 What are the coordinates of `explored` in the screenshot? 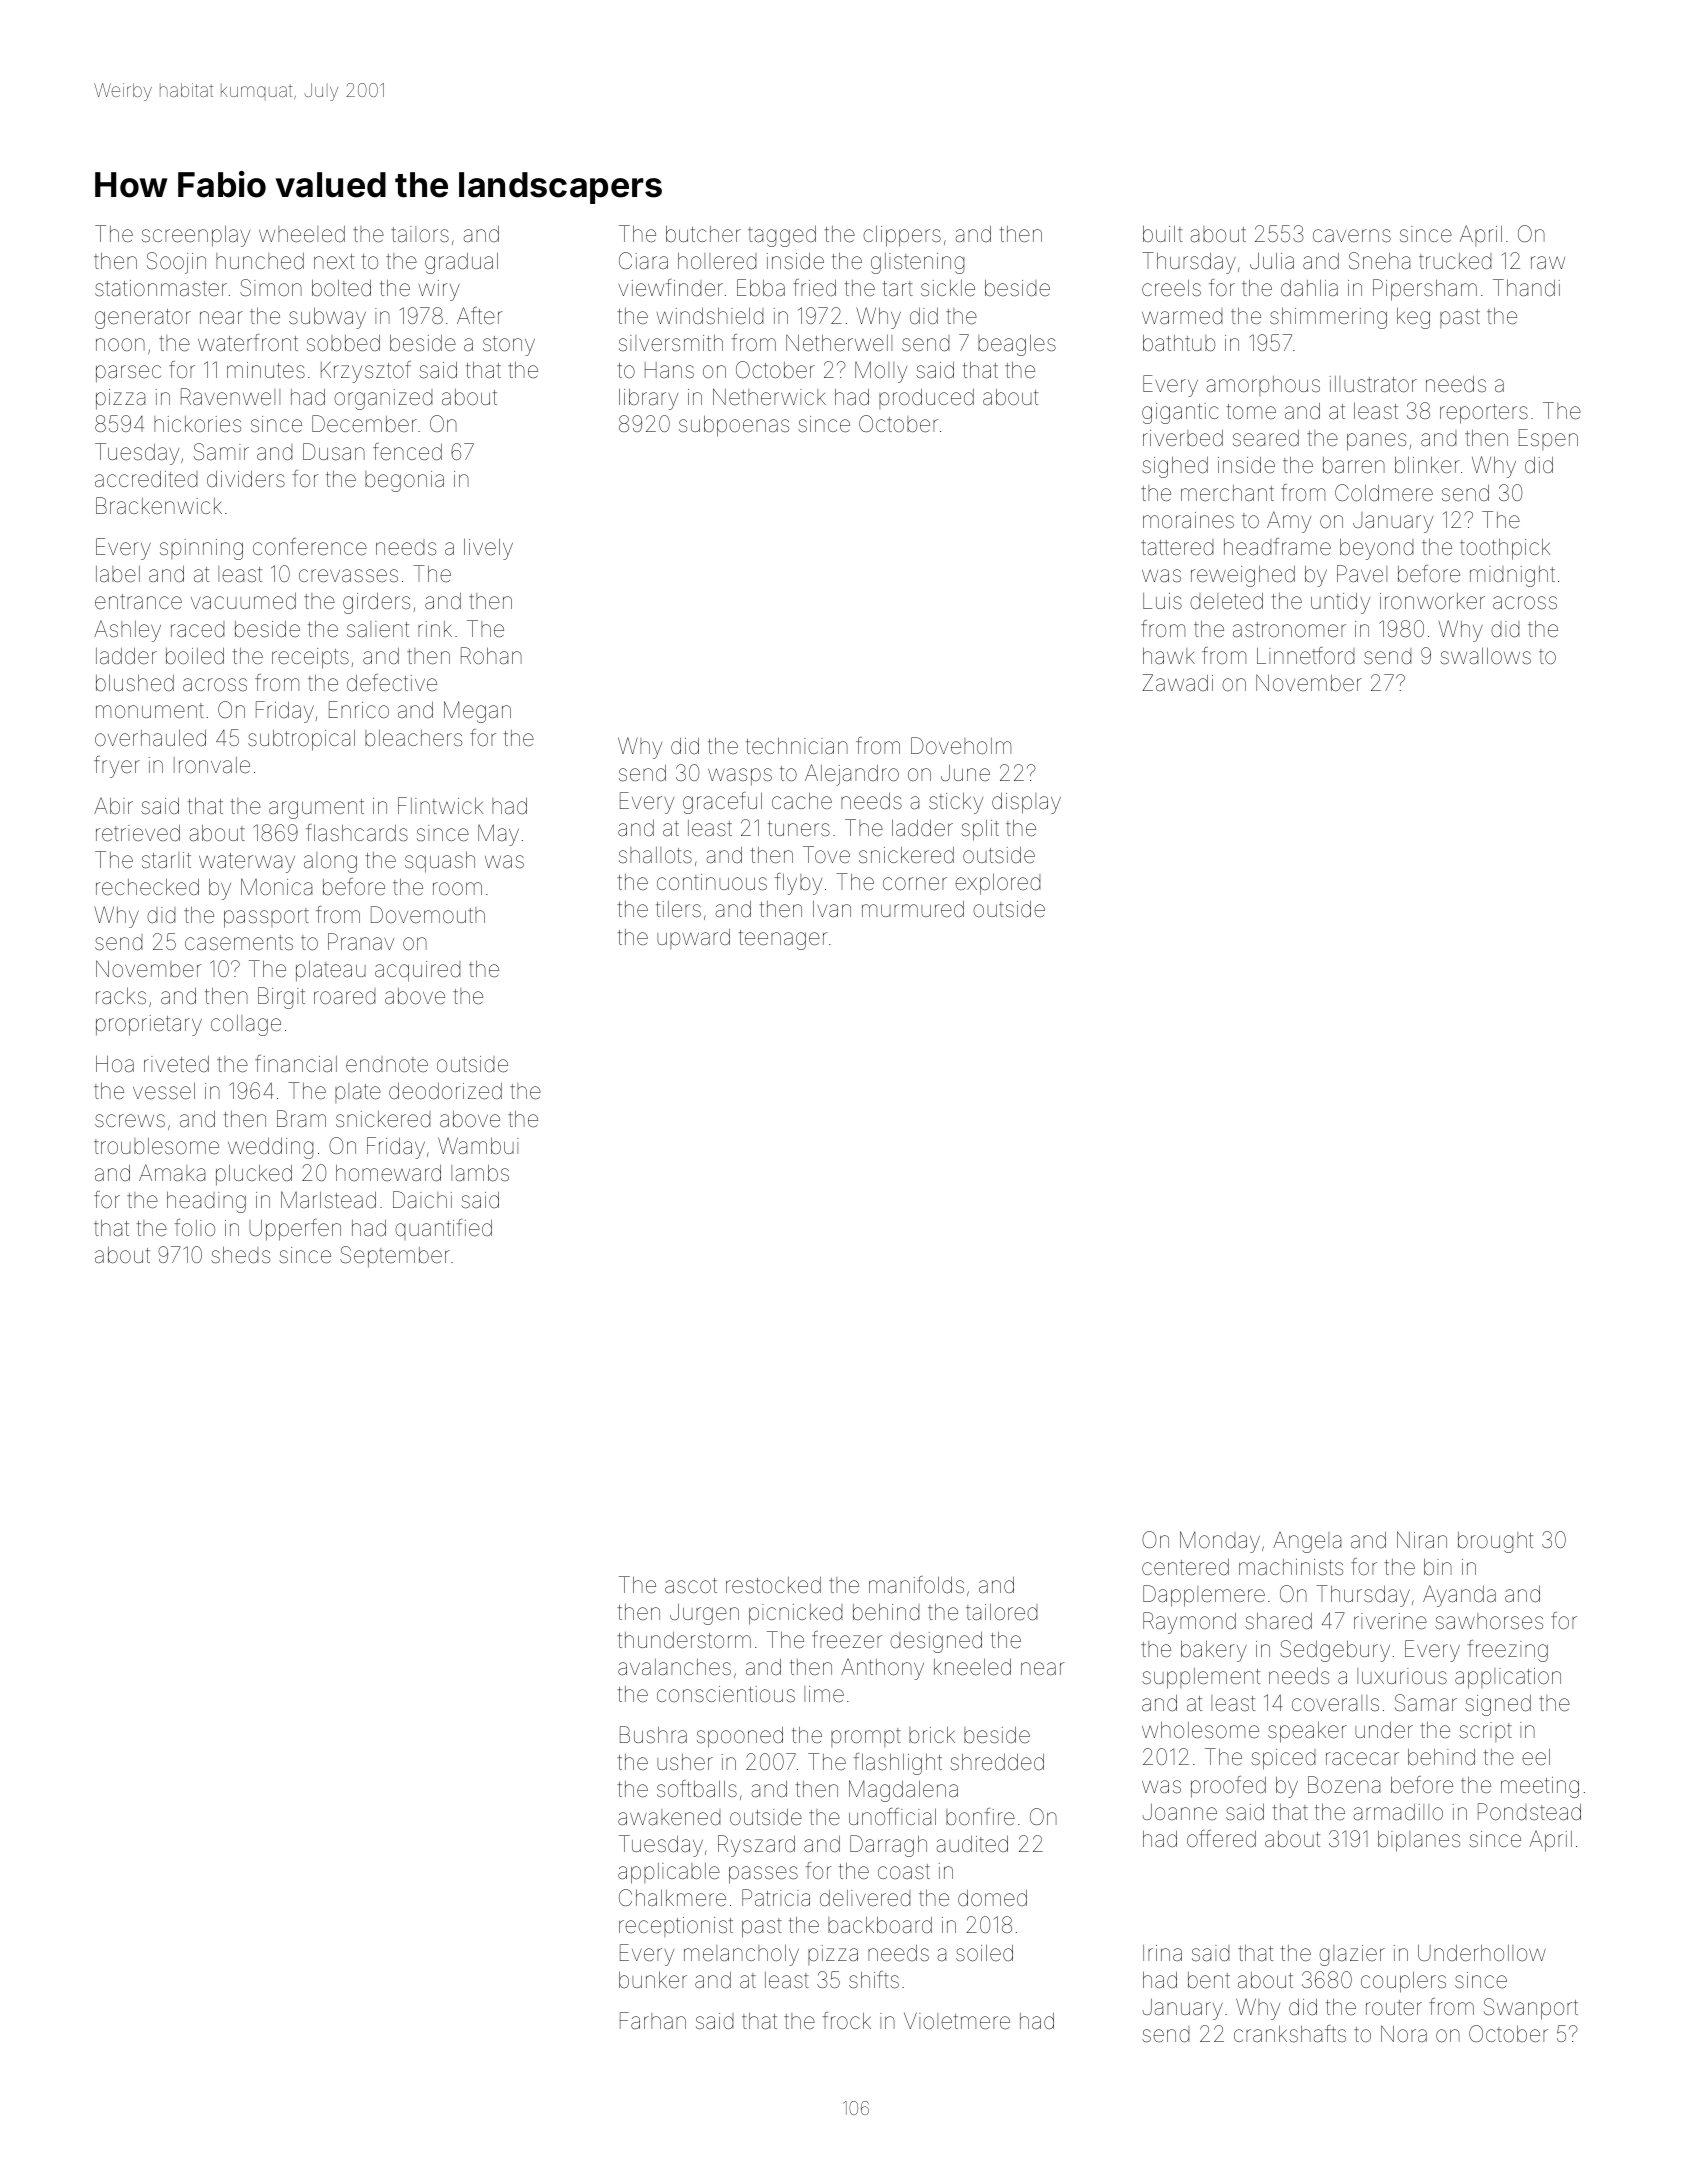 It's located at (997, 884).
